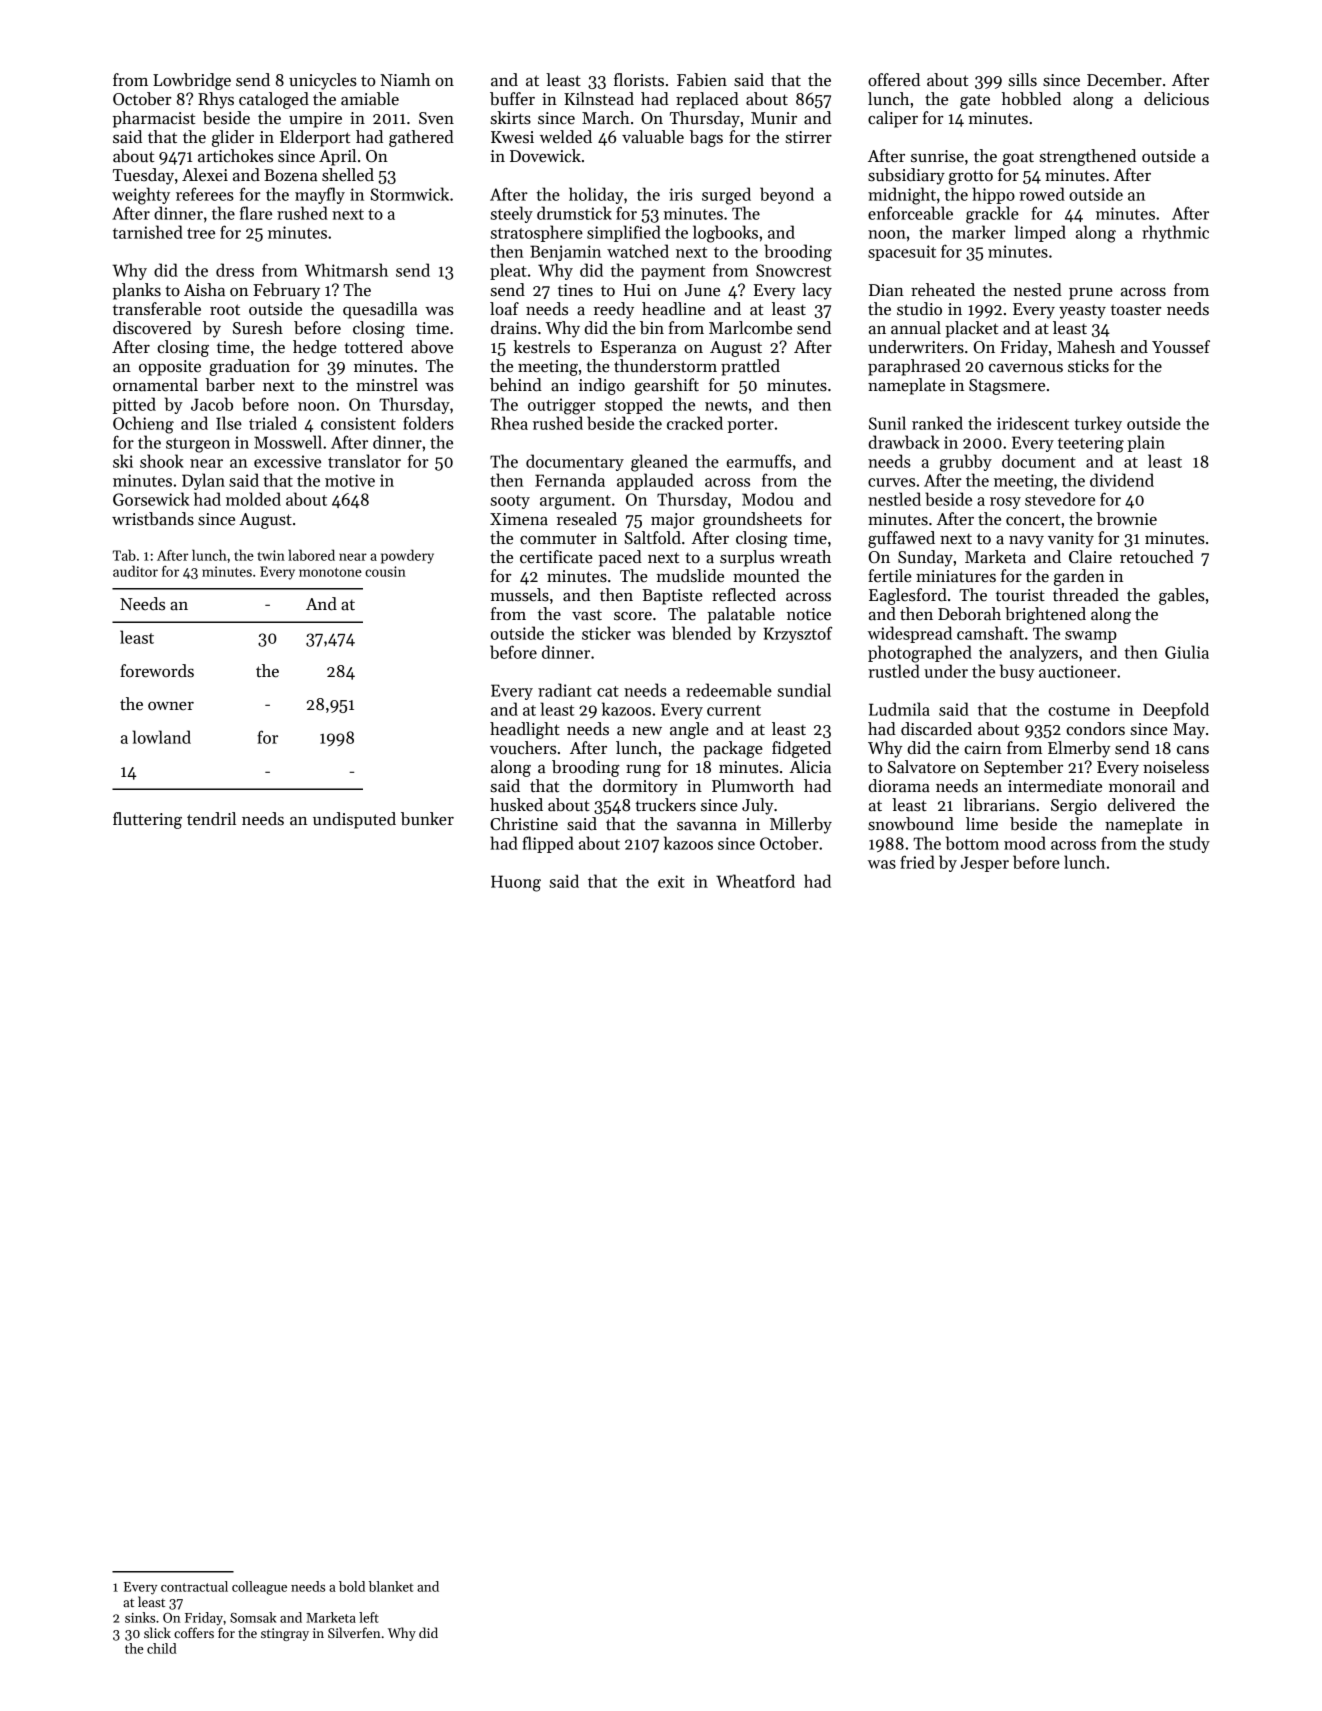 The image size is (1322, 1711). What do you see at coordinates (157, 671) in the screenshot?
I see `forewords` at bounding box center [157, 671].
